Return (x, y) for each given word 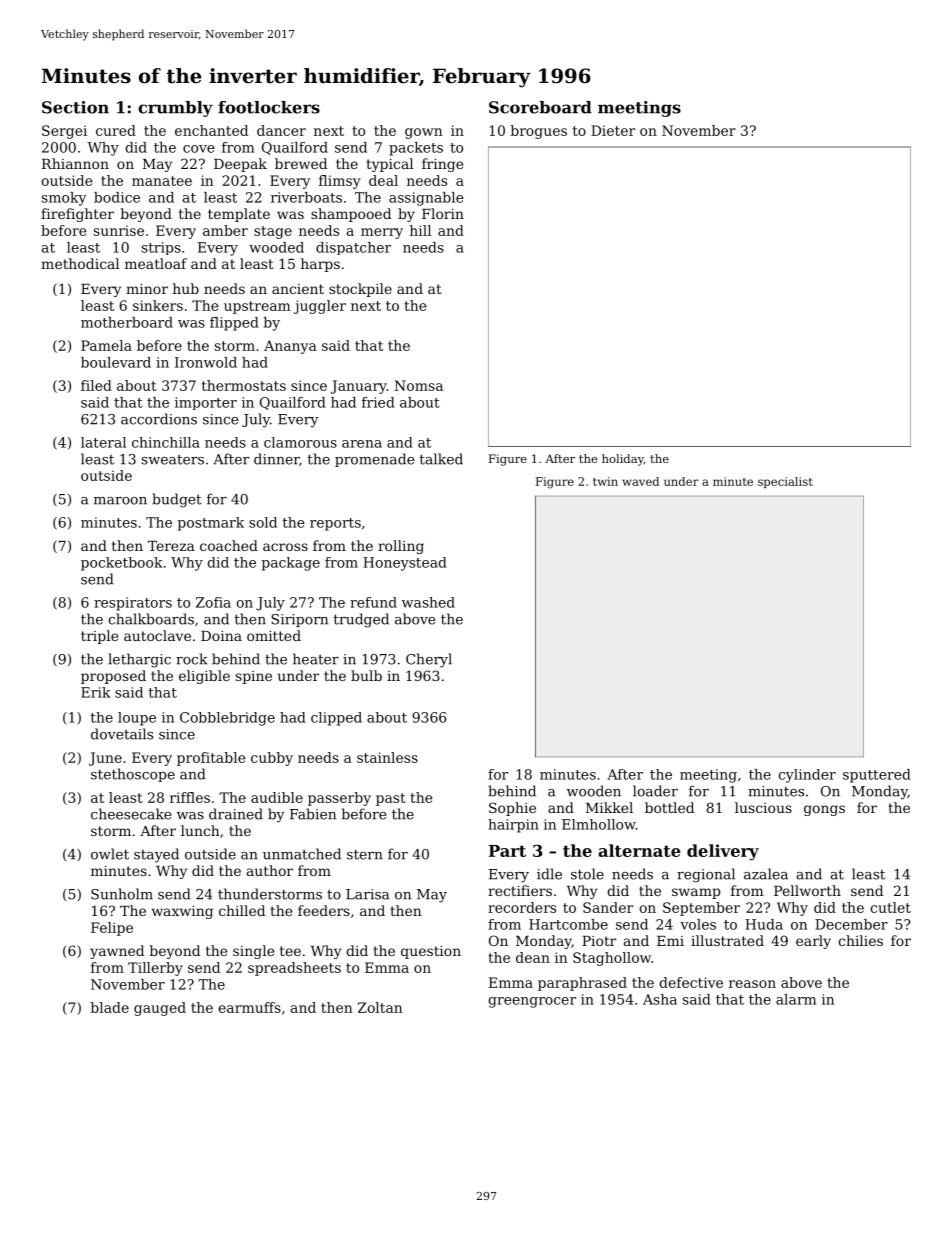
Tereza (171, 546)
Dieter (613, 130)
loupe (137, 719)
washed (428, 602)
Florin (443, 213)
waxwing (182, 912)
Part (507, 851)
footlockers (269, 107)
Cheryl (429, 660)
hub (186, 288)
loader (655, 791)
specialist (785, 482)
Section (75, 107)
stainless (387, 757)
